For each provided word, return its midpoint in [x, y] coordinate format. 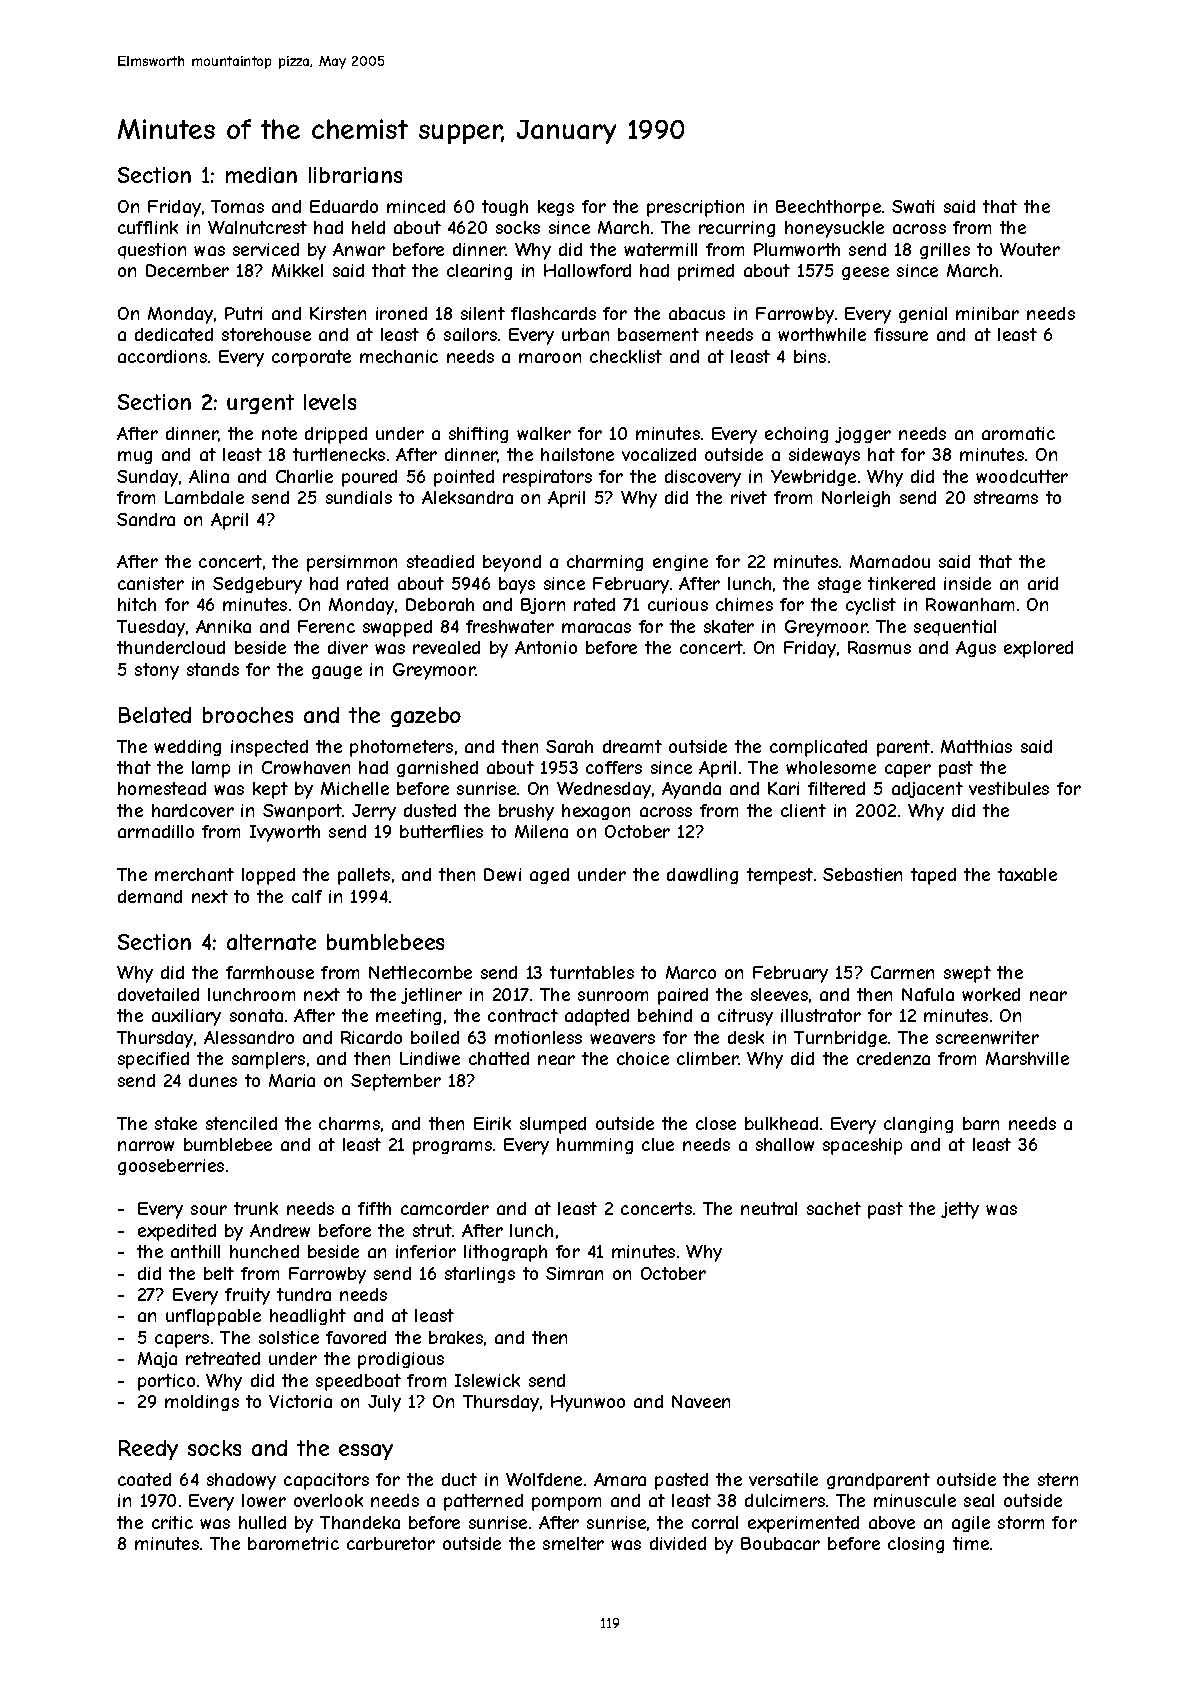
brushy [526, 812]
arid [1043, 583]
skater [729, 626]
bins [810, 356]
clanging [918, 1125]
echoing [796, 435]
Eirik [492, 1123]
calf [307, 896]
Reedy [148, 1450]
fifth [374, 1208]
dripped [336, 435]
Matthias [976, 746]
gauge [337, 672]
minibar [987, 313]
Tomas [237, 206]
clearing [479, 272]
